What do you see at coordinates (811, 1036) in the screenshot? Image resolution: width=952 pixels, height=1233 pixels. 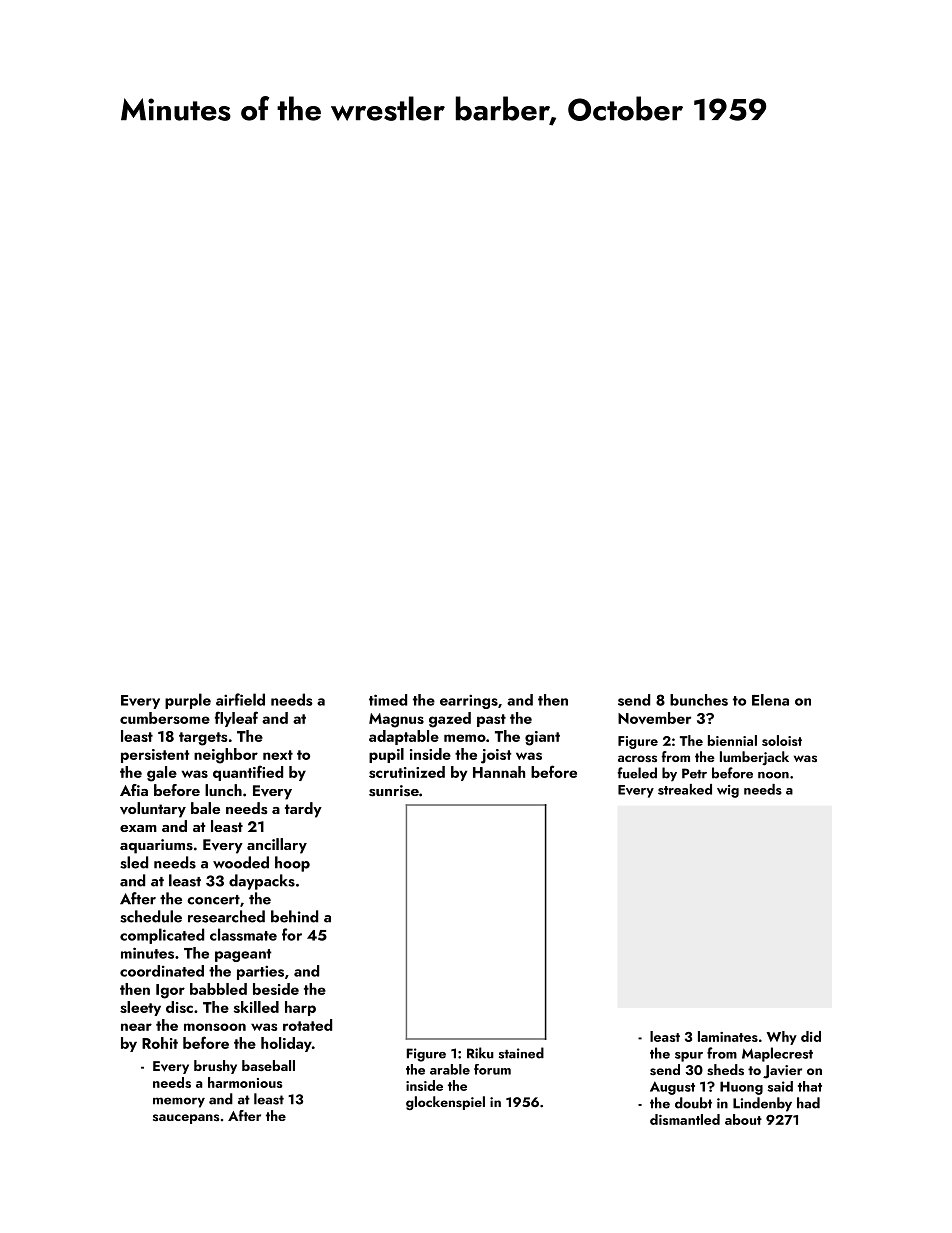 I see `did` at bounding box center [811, 1036].
